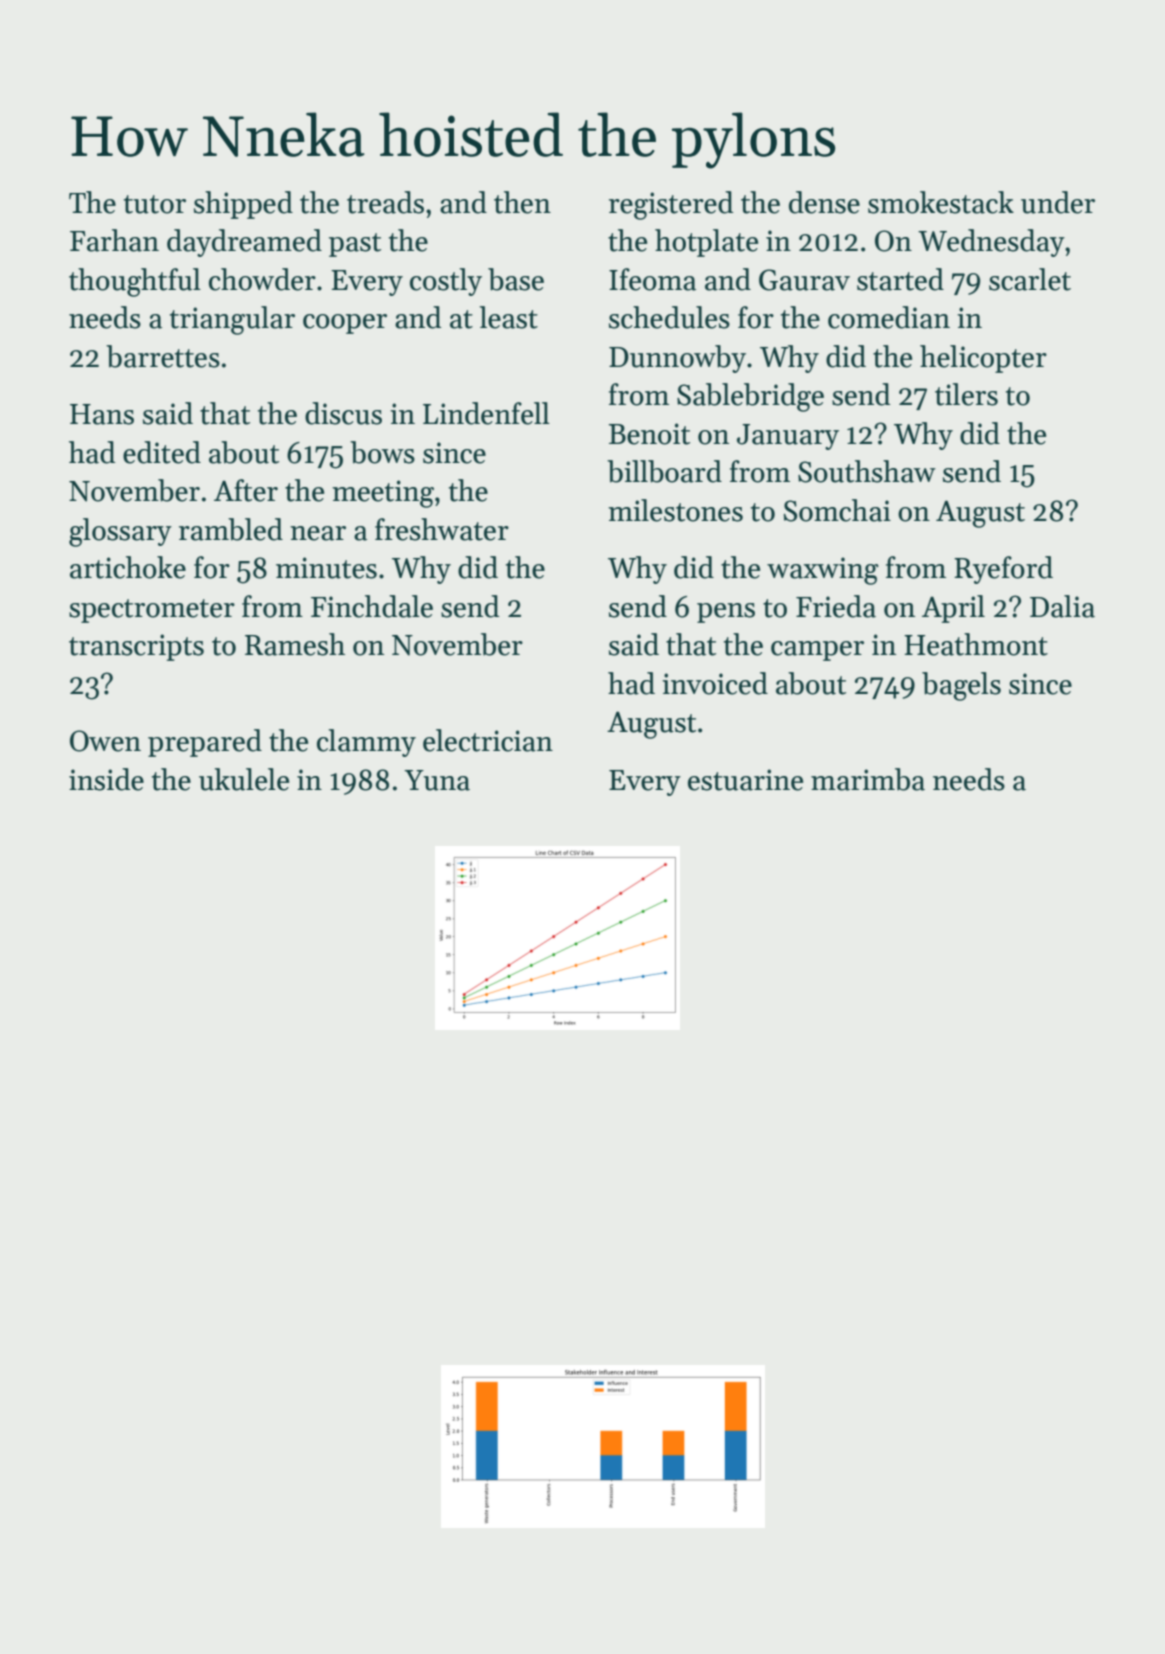  Describe the element at coordinates (677, 359) in the page. I see `Dunnowby` at that location.
